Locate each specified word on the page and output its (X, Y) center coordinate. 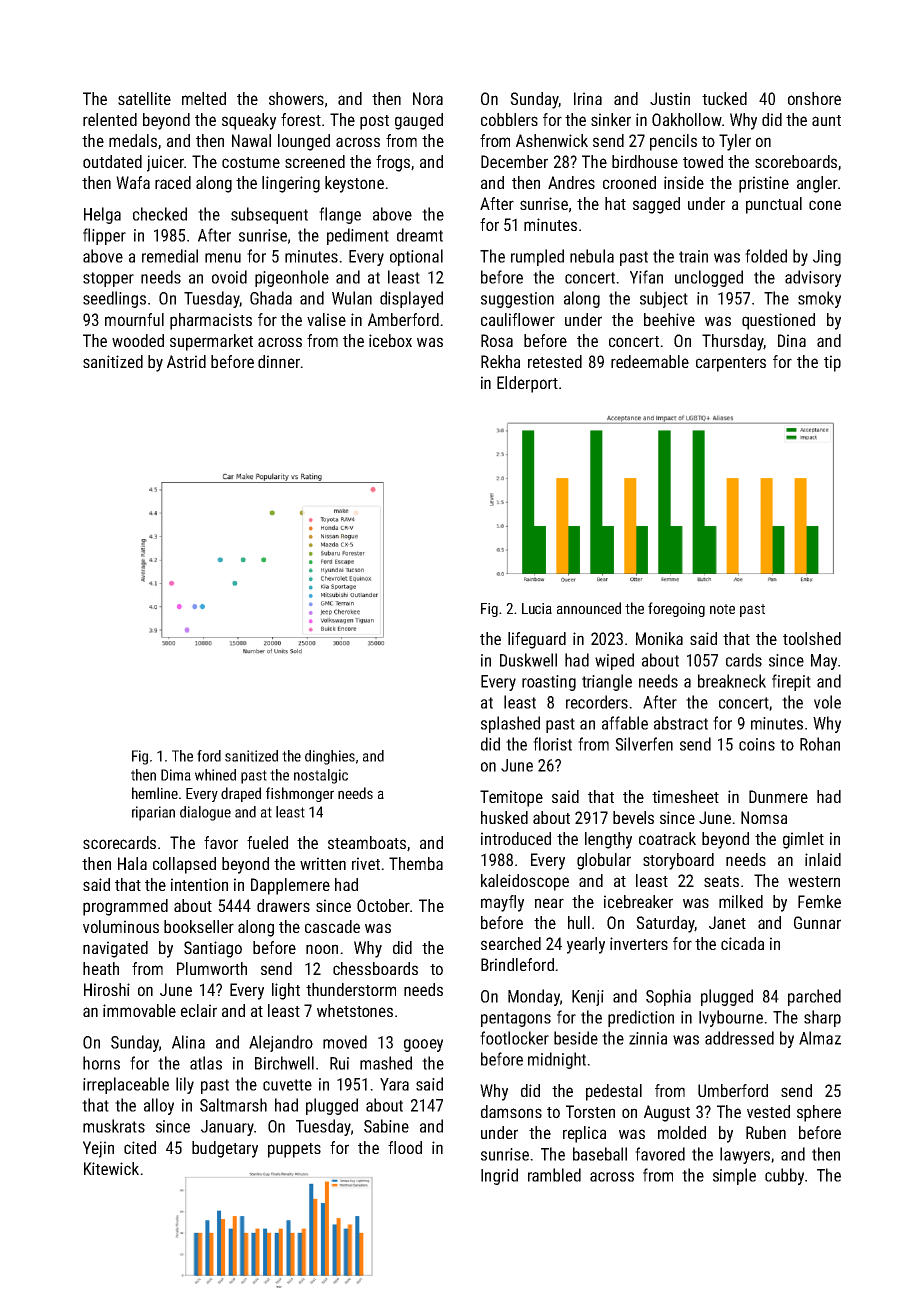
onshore (814, 98)
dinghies (330, 757)
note (722, 609)
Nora (428, 98)
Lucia (537, 608)
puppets (294, 1150)
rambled (554, 1175)
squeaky (249, 121)
